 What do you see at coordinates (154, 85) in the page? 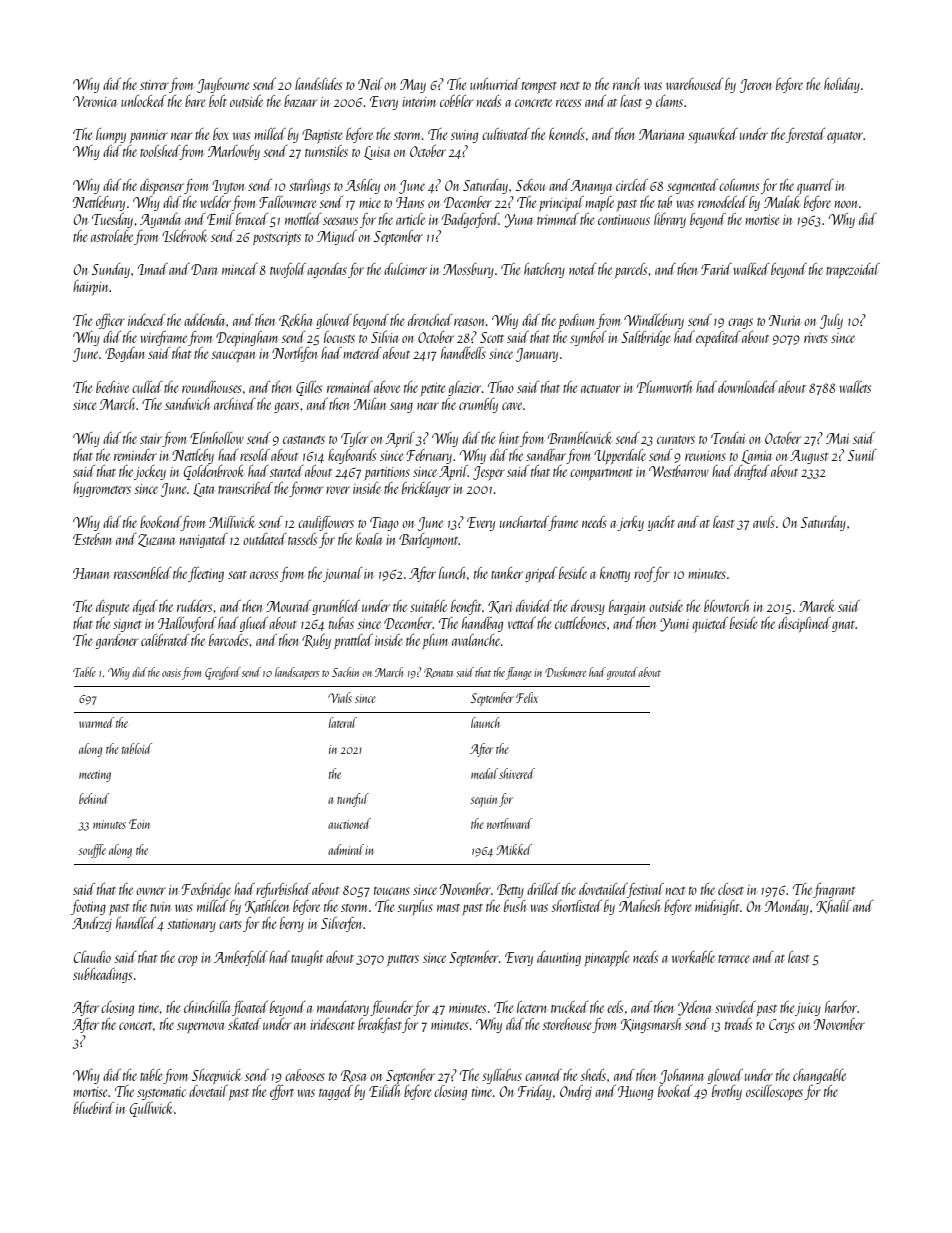
I see `stirrer` at bounding box center [154, 85].
